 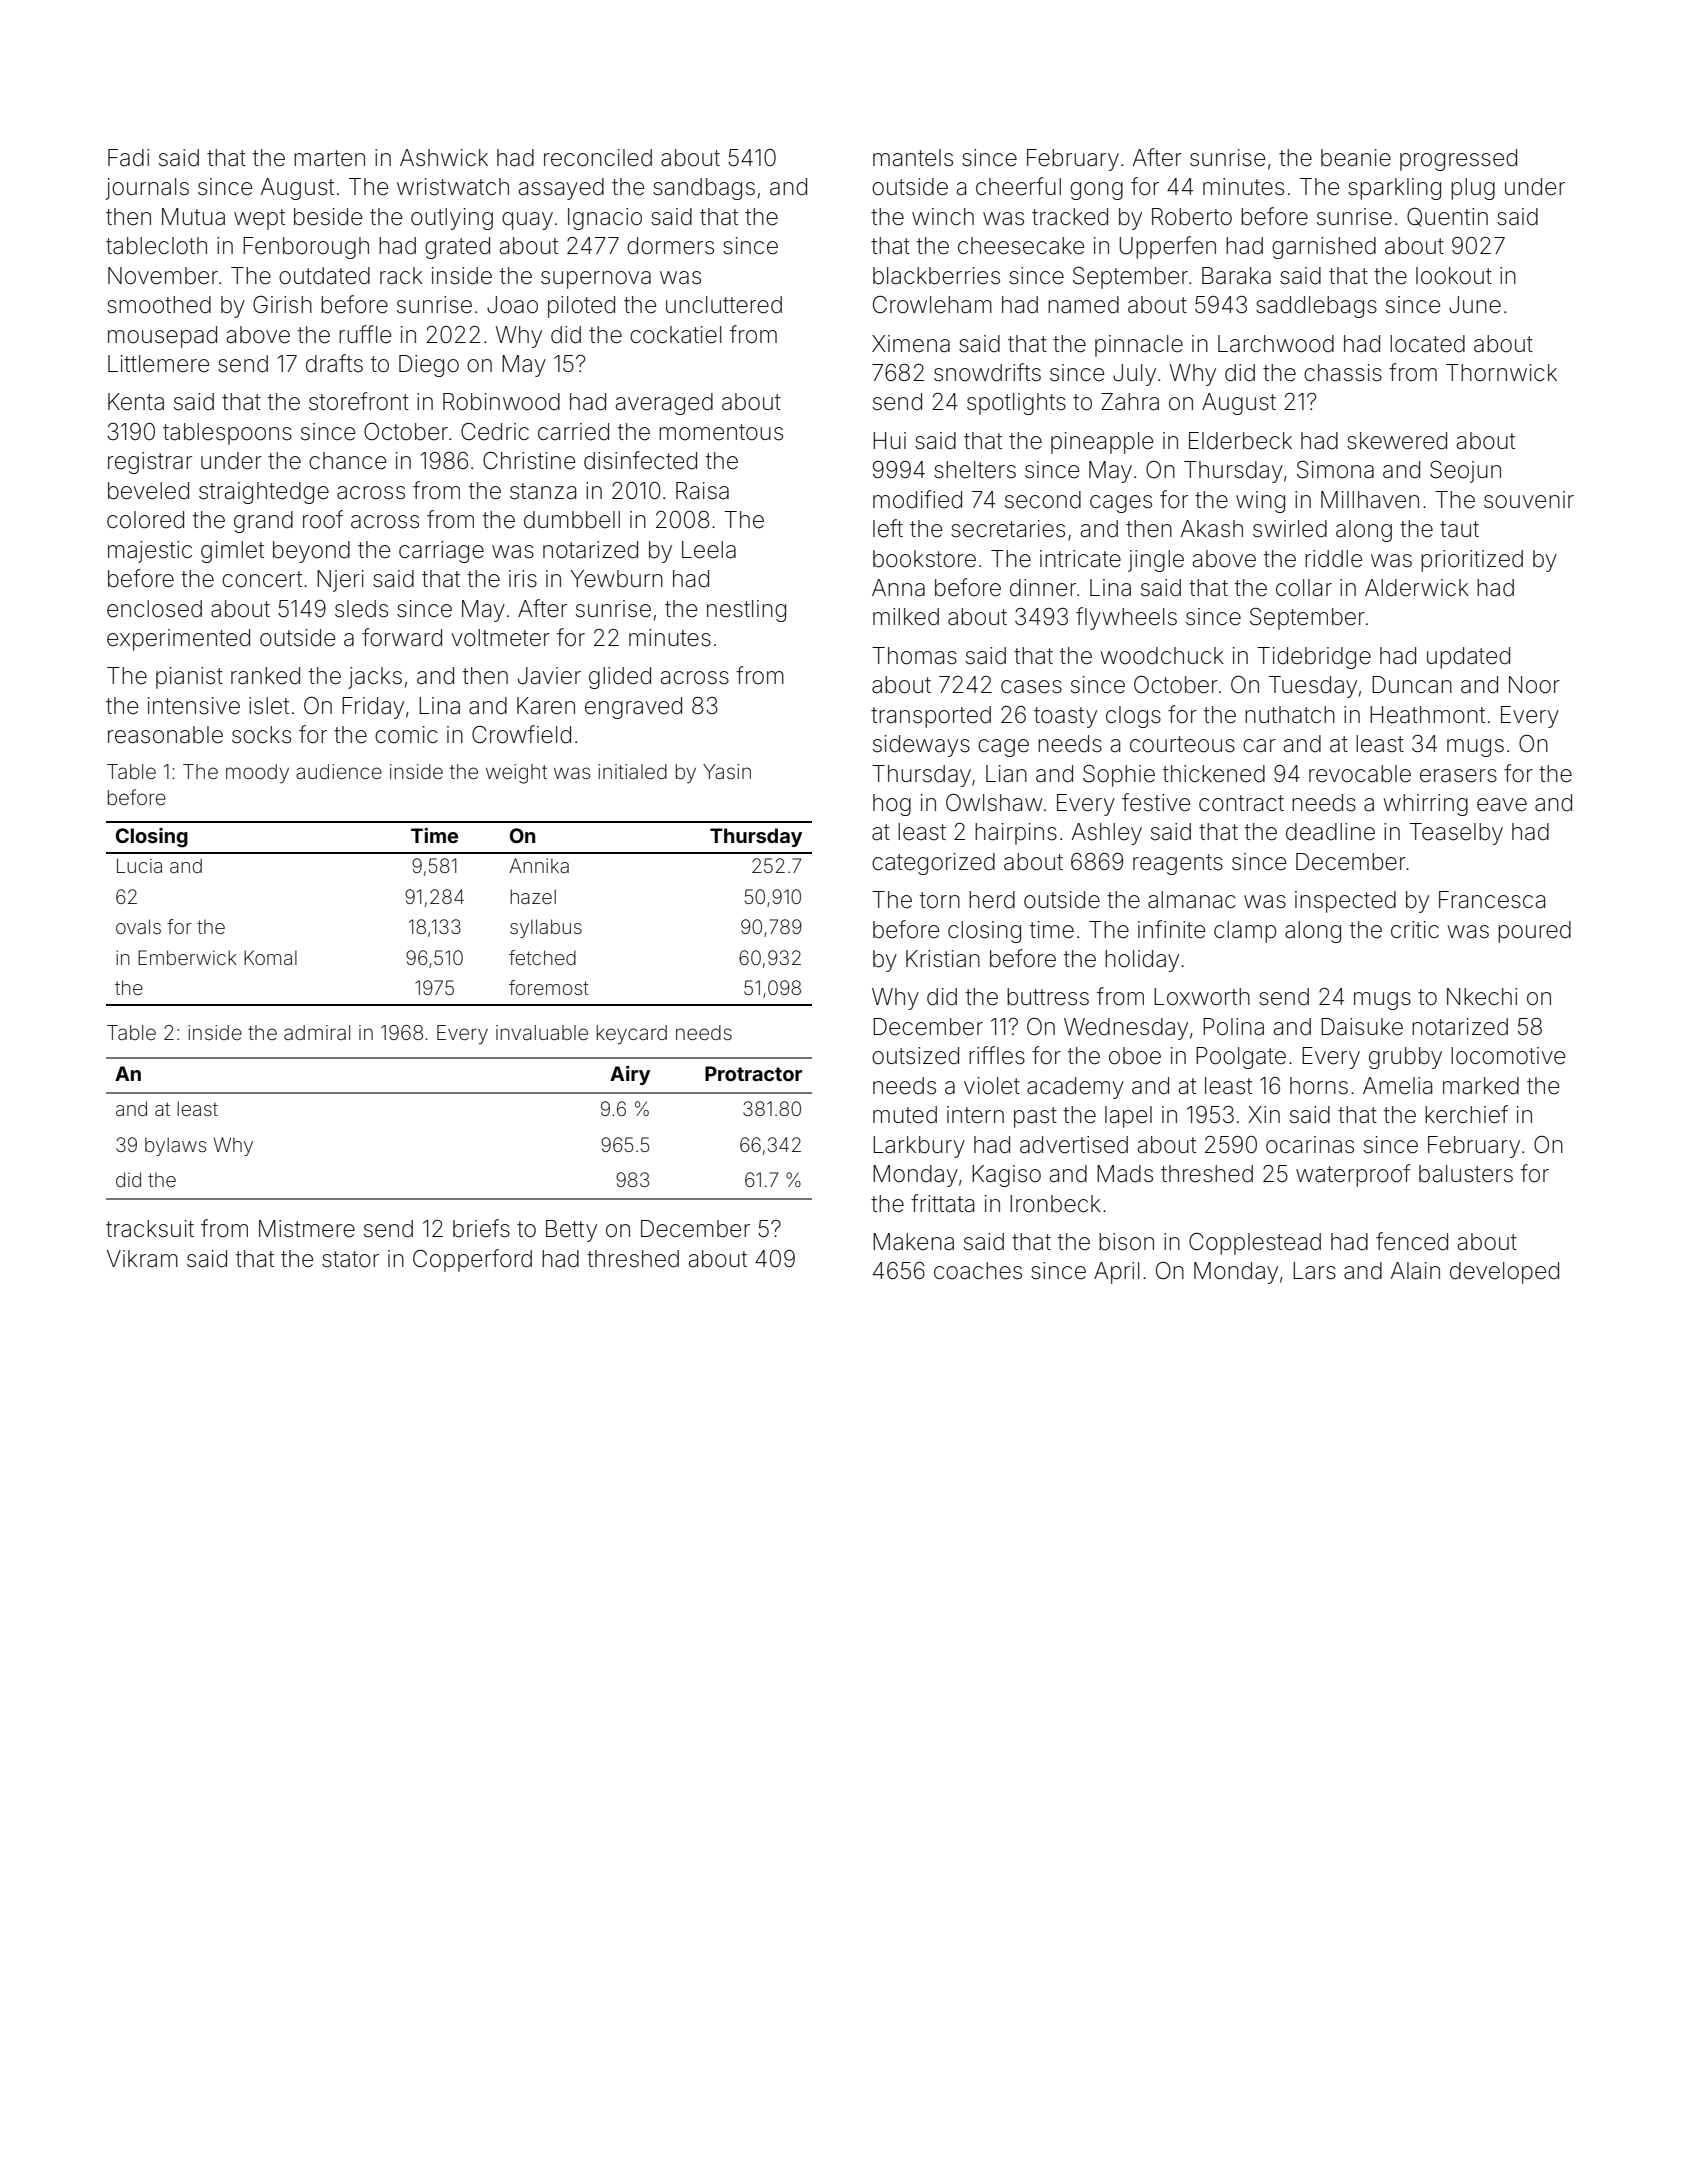 I want to click on coaches, so click(x=978, y=1271).
